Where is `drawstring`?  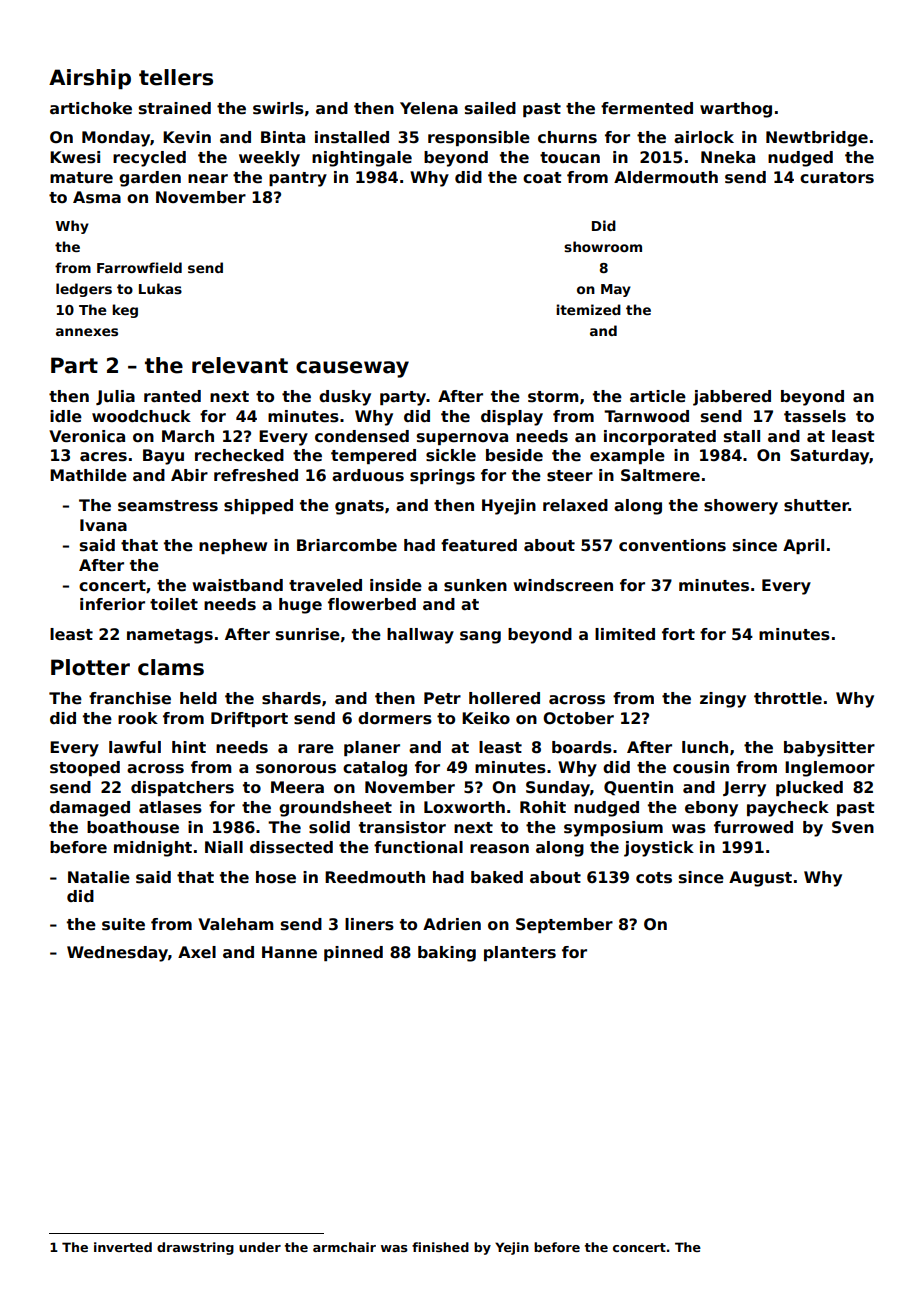
drawstring is located at coordinates (195, 1248).
